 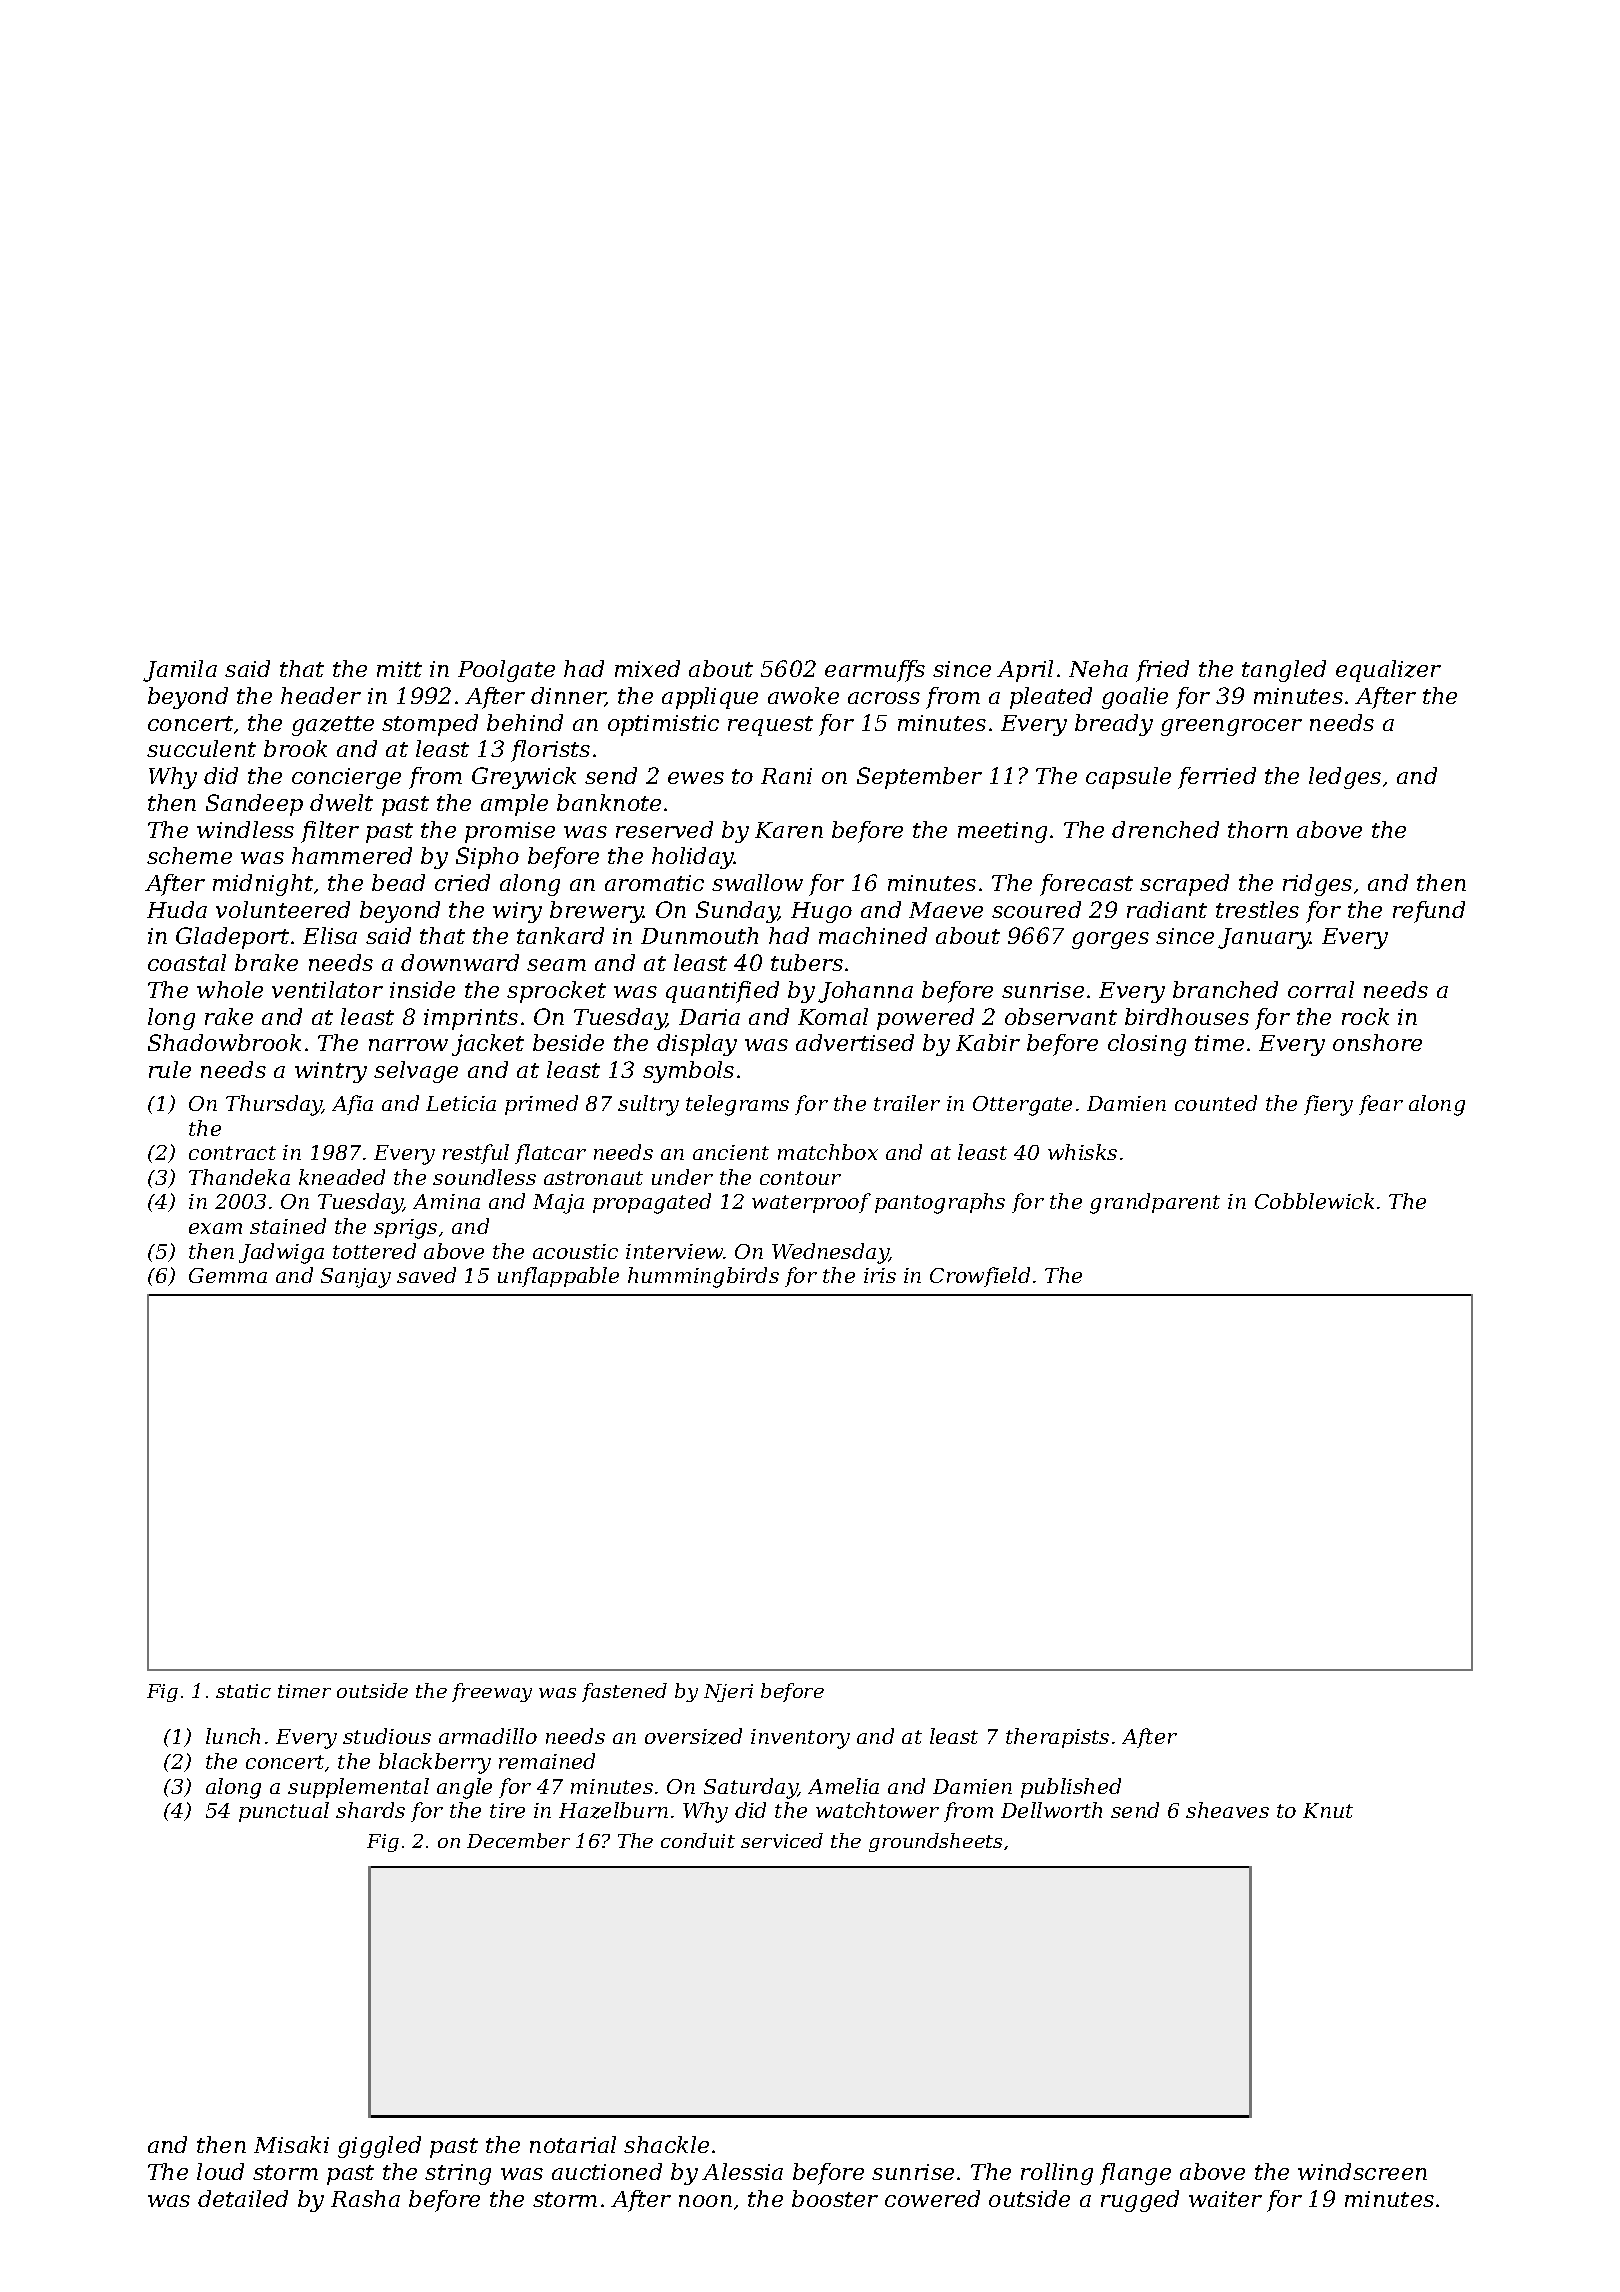 What do you see at coordinates (356, 1278) in the screenshot?
I see `Sanjay` at bounding box center [356, 1278].
